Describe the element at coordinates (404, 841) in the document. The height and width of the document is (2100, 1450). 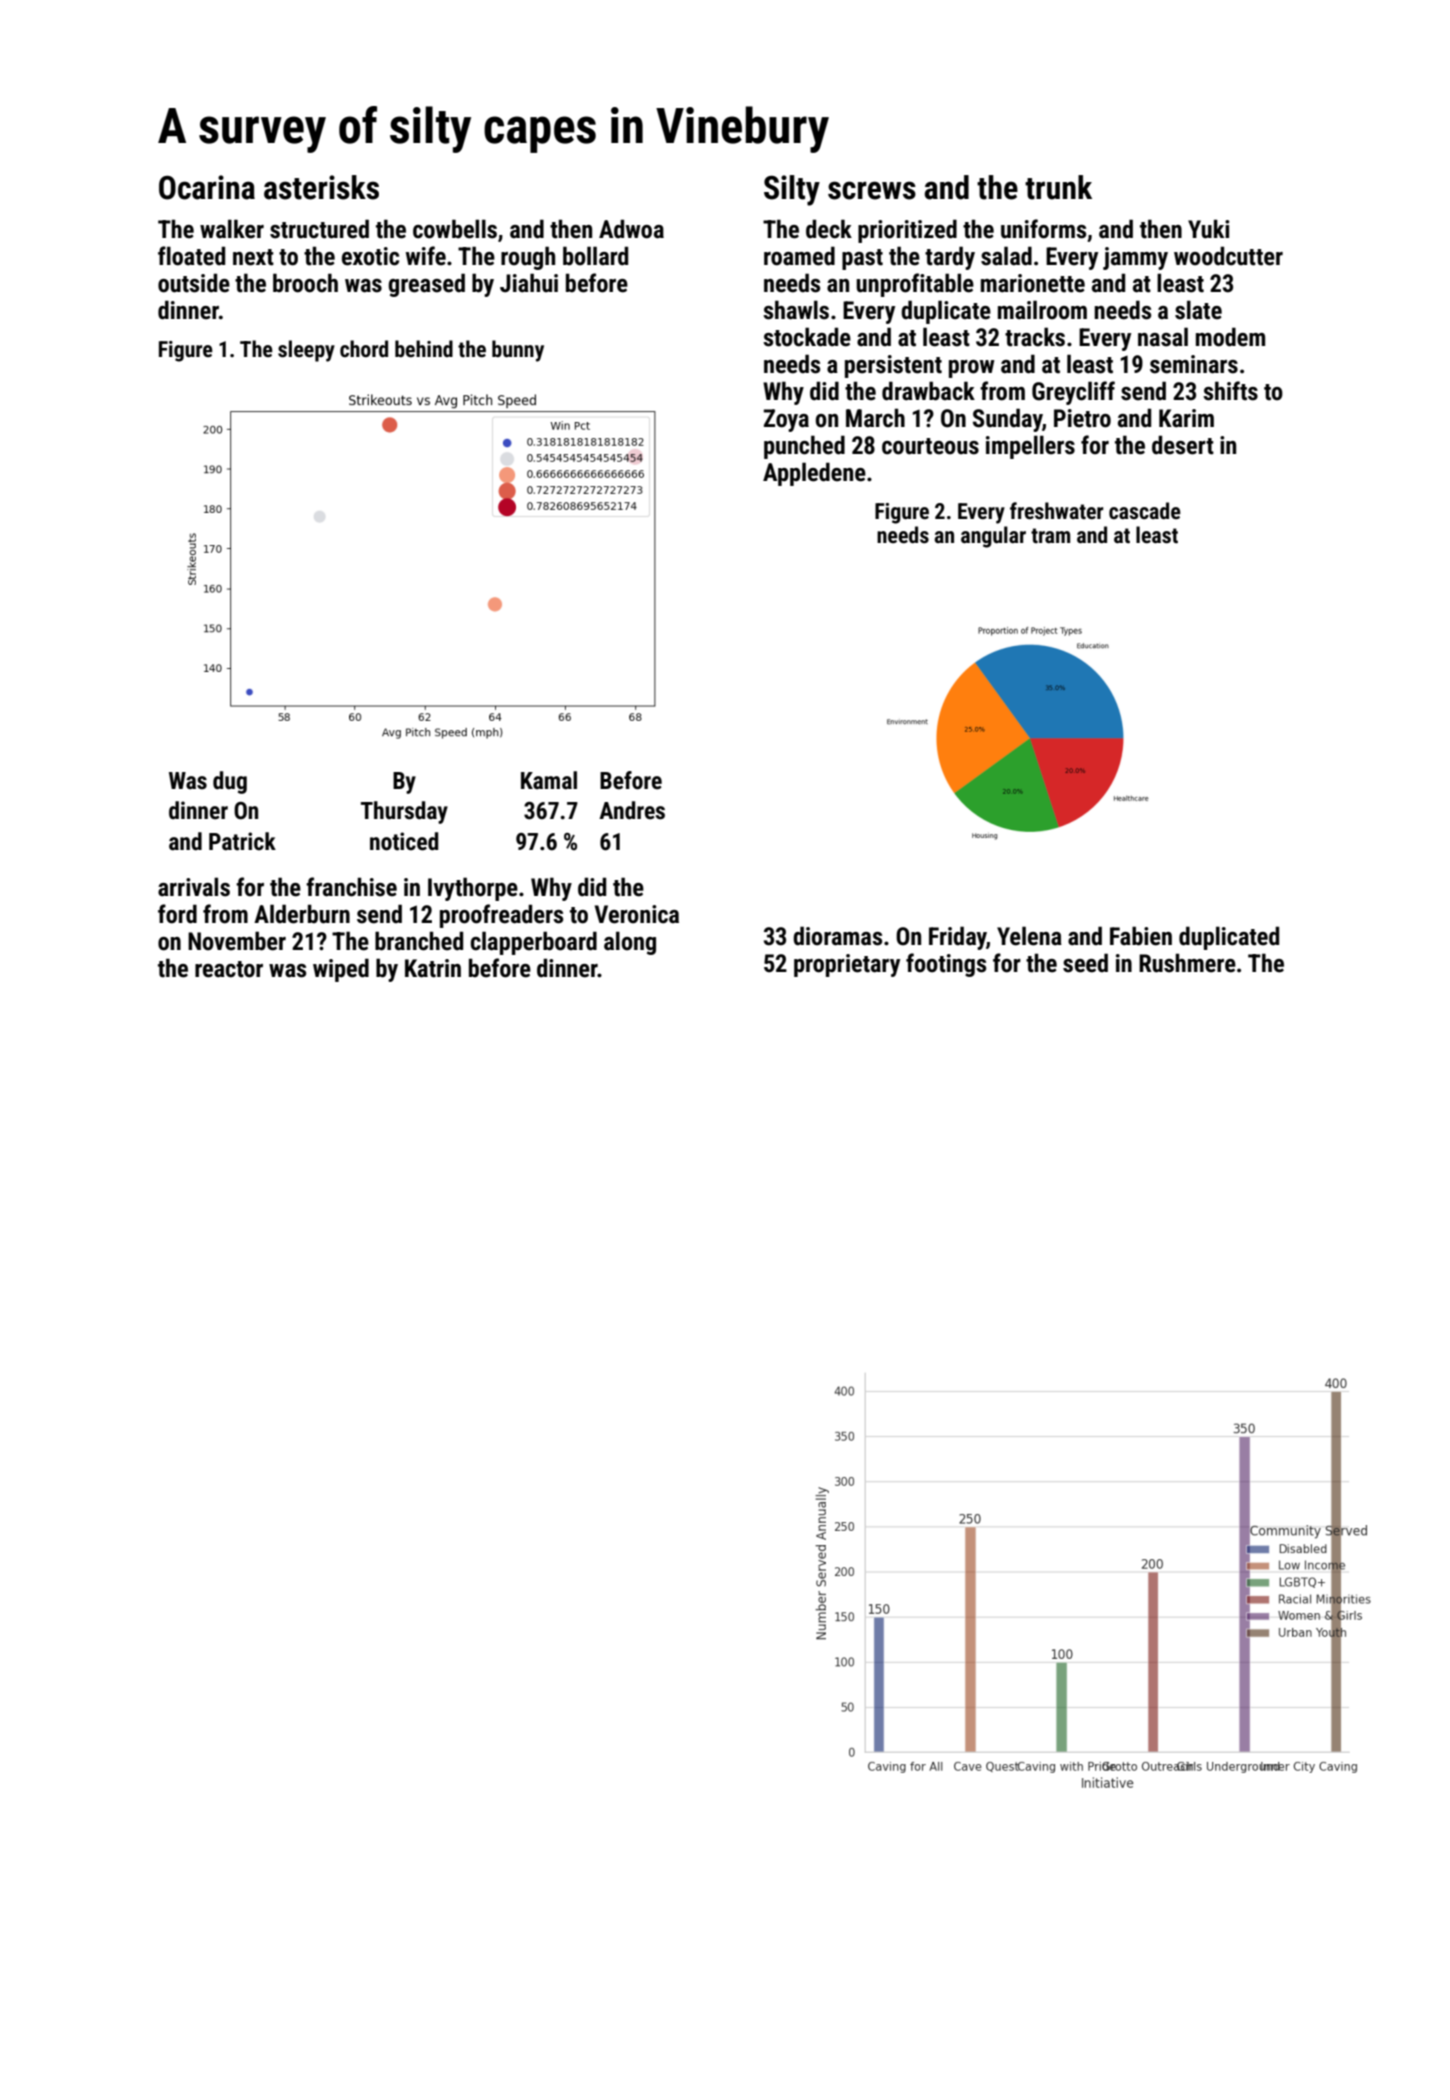
I see `noticed` at that location.
